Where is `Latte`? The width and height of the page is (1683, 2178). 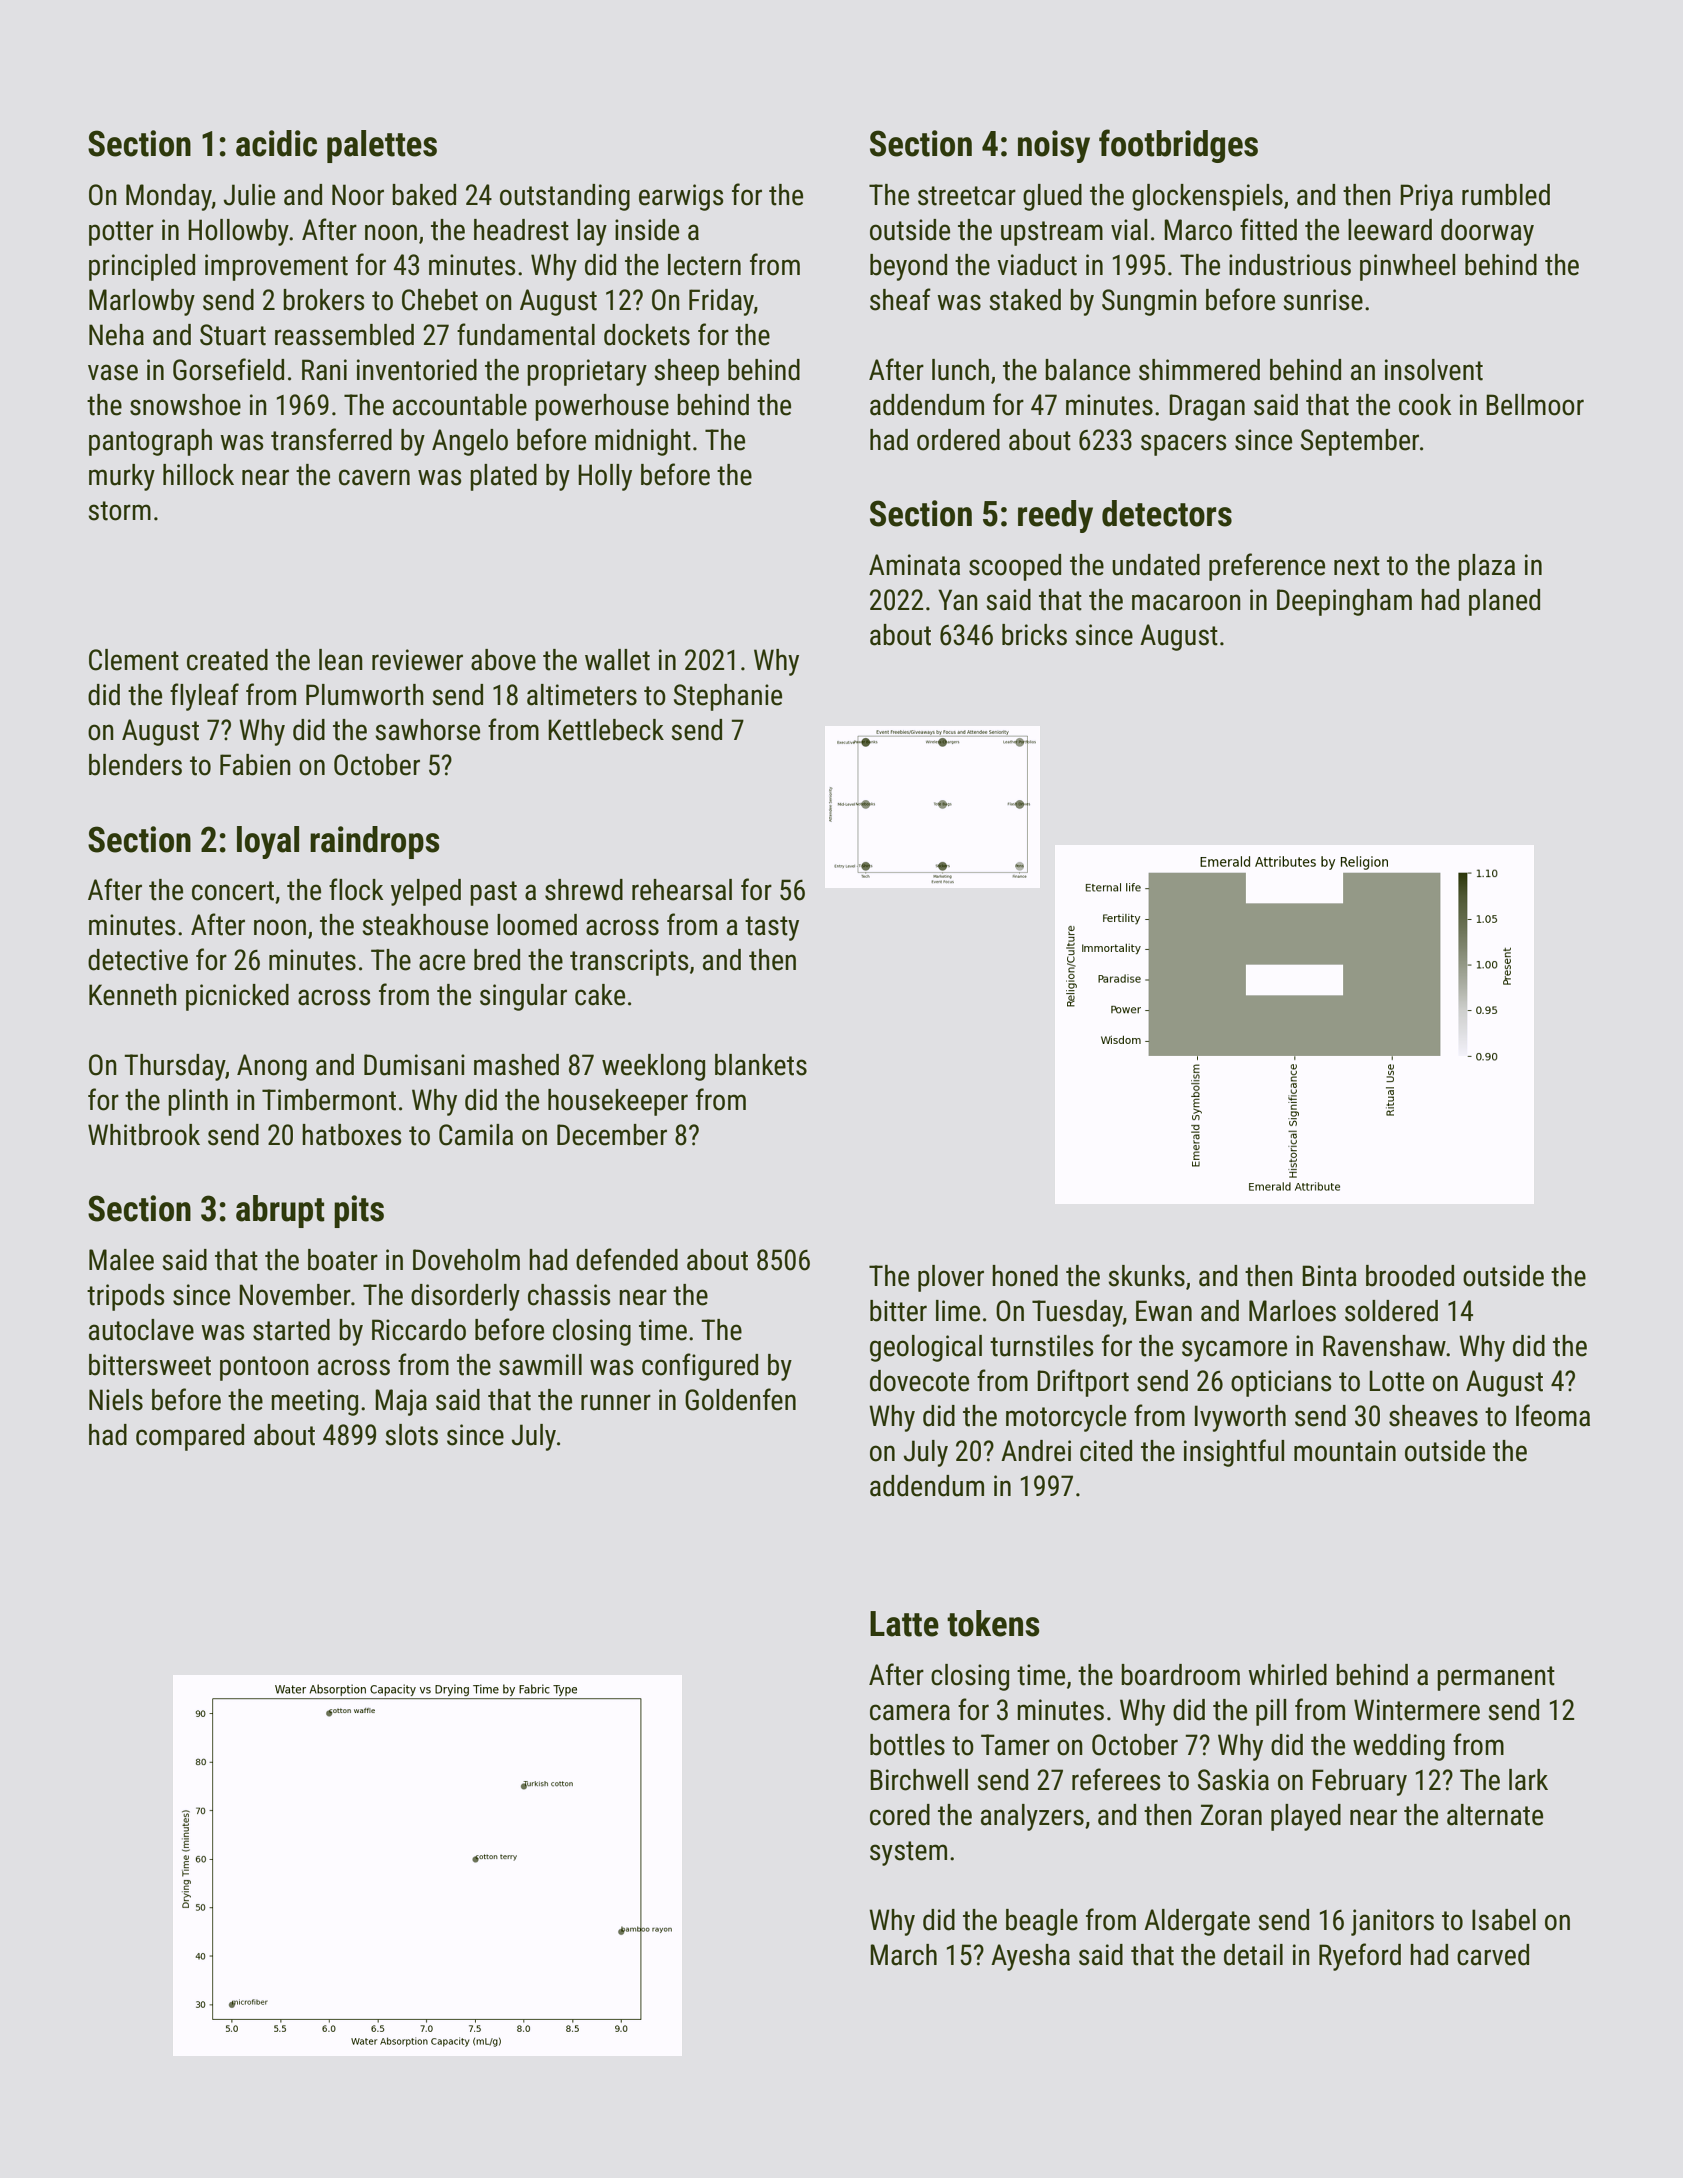 Latte is located at coordinates (904, 1624).
